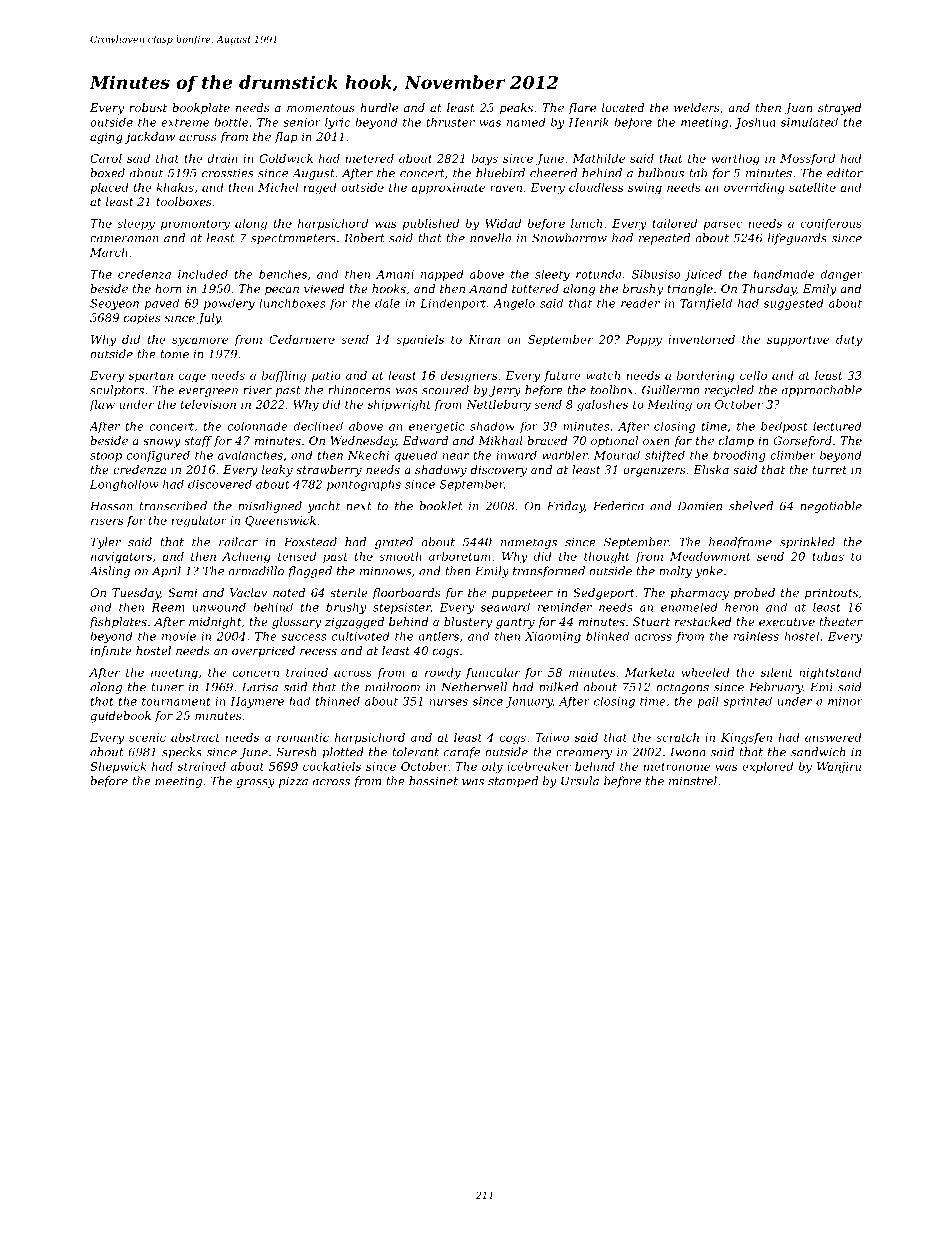 The height and width of the image is (1233, 952). What do you see at coordinates (767, 767) in the image?
I see `explored` at bounding box center [767, 767].
